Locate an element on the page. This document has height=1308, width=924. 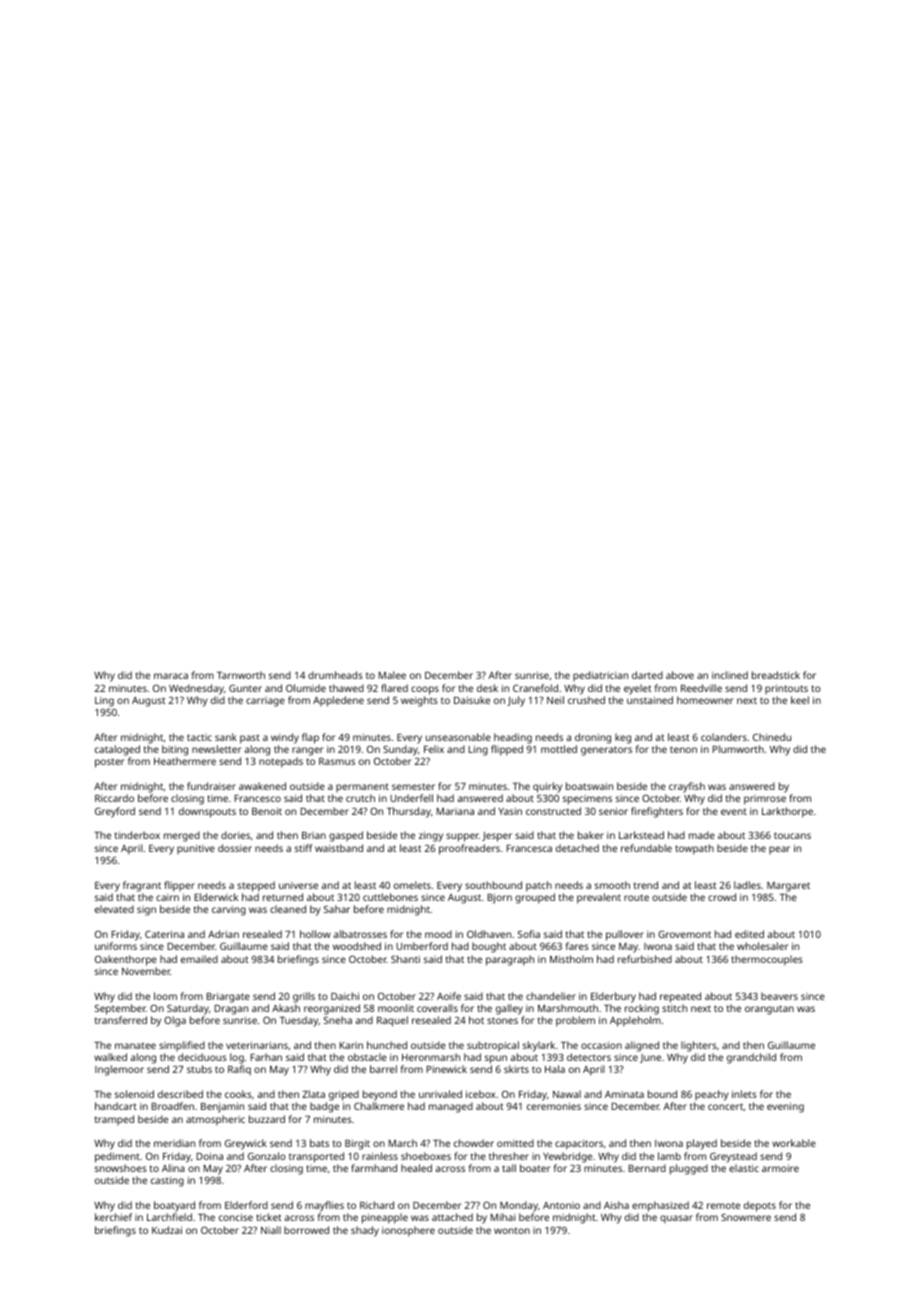
evening is located at coordinates (785, 1107).
